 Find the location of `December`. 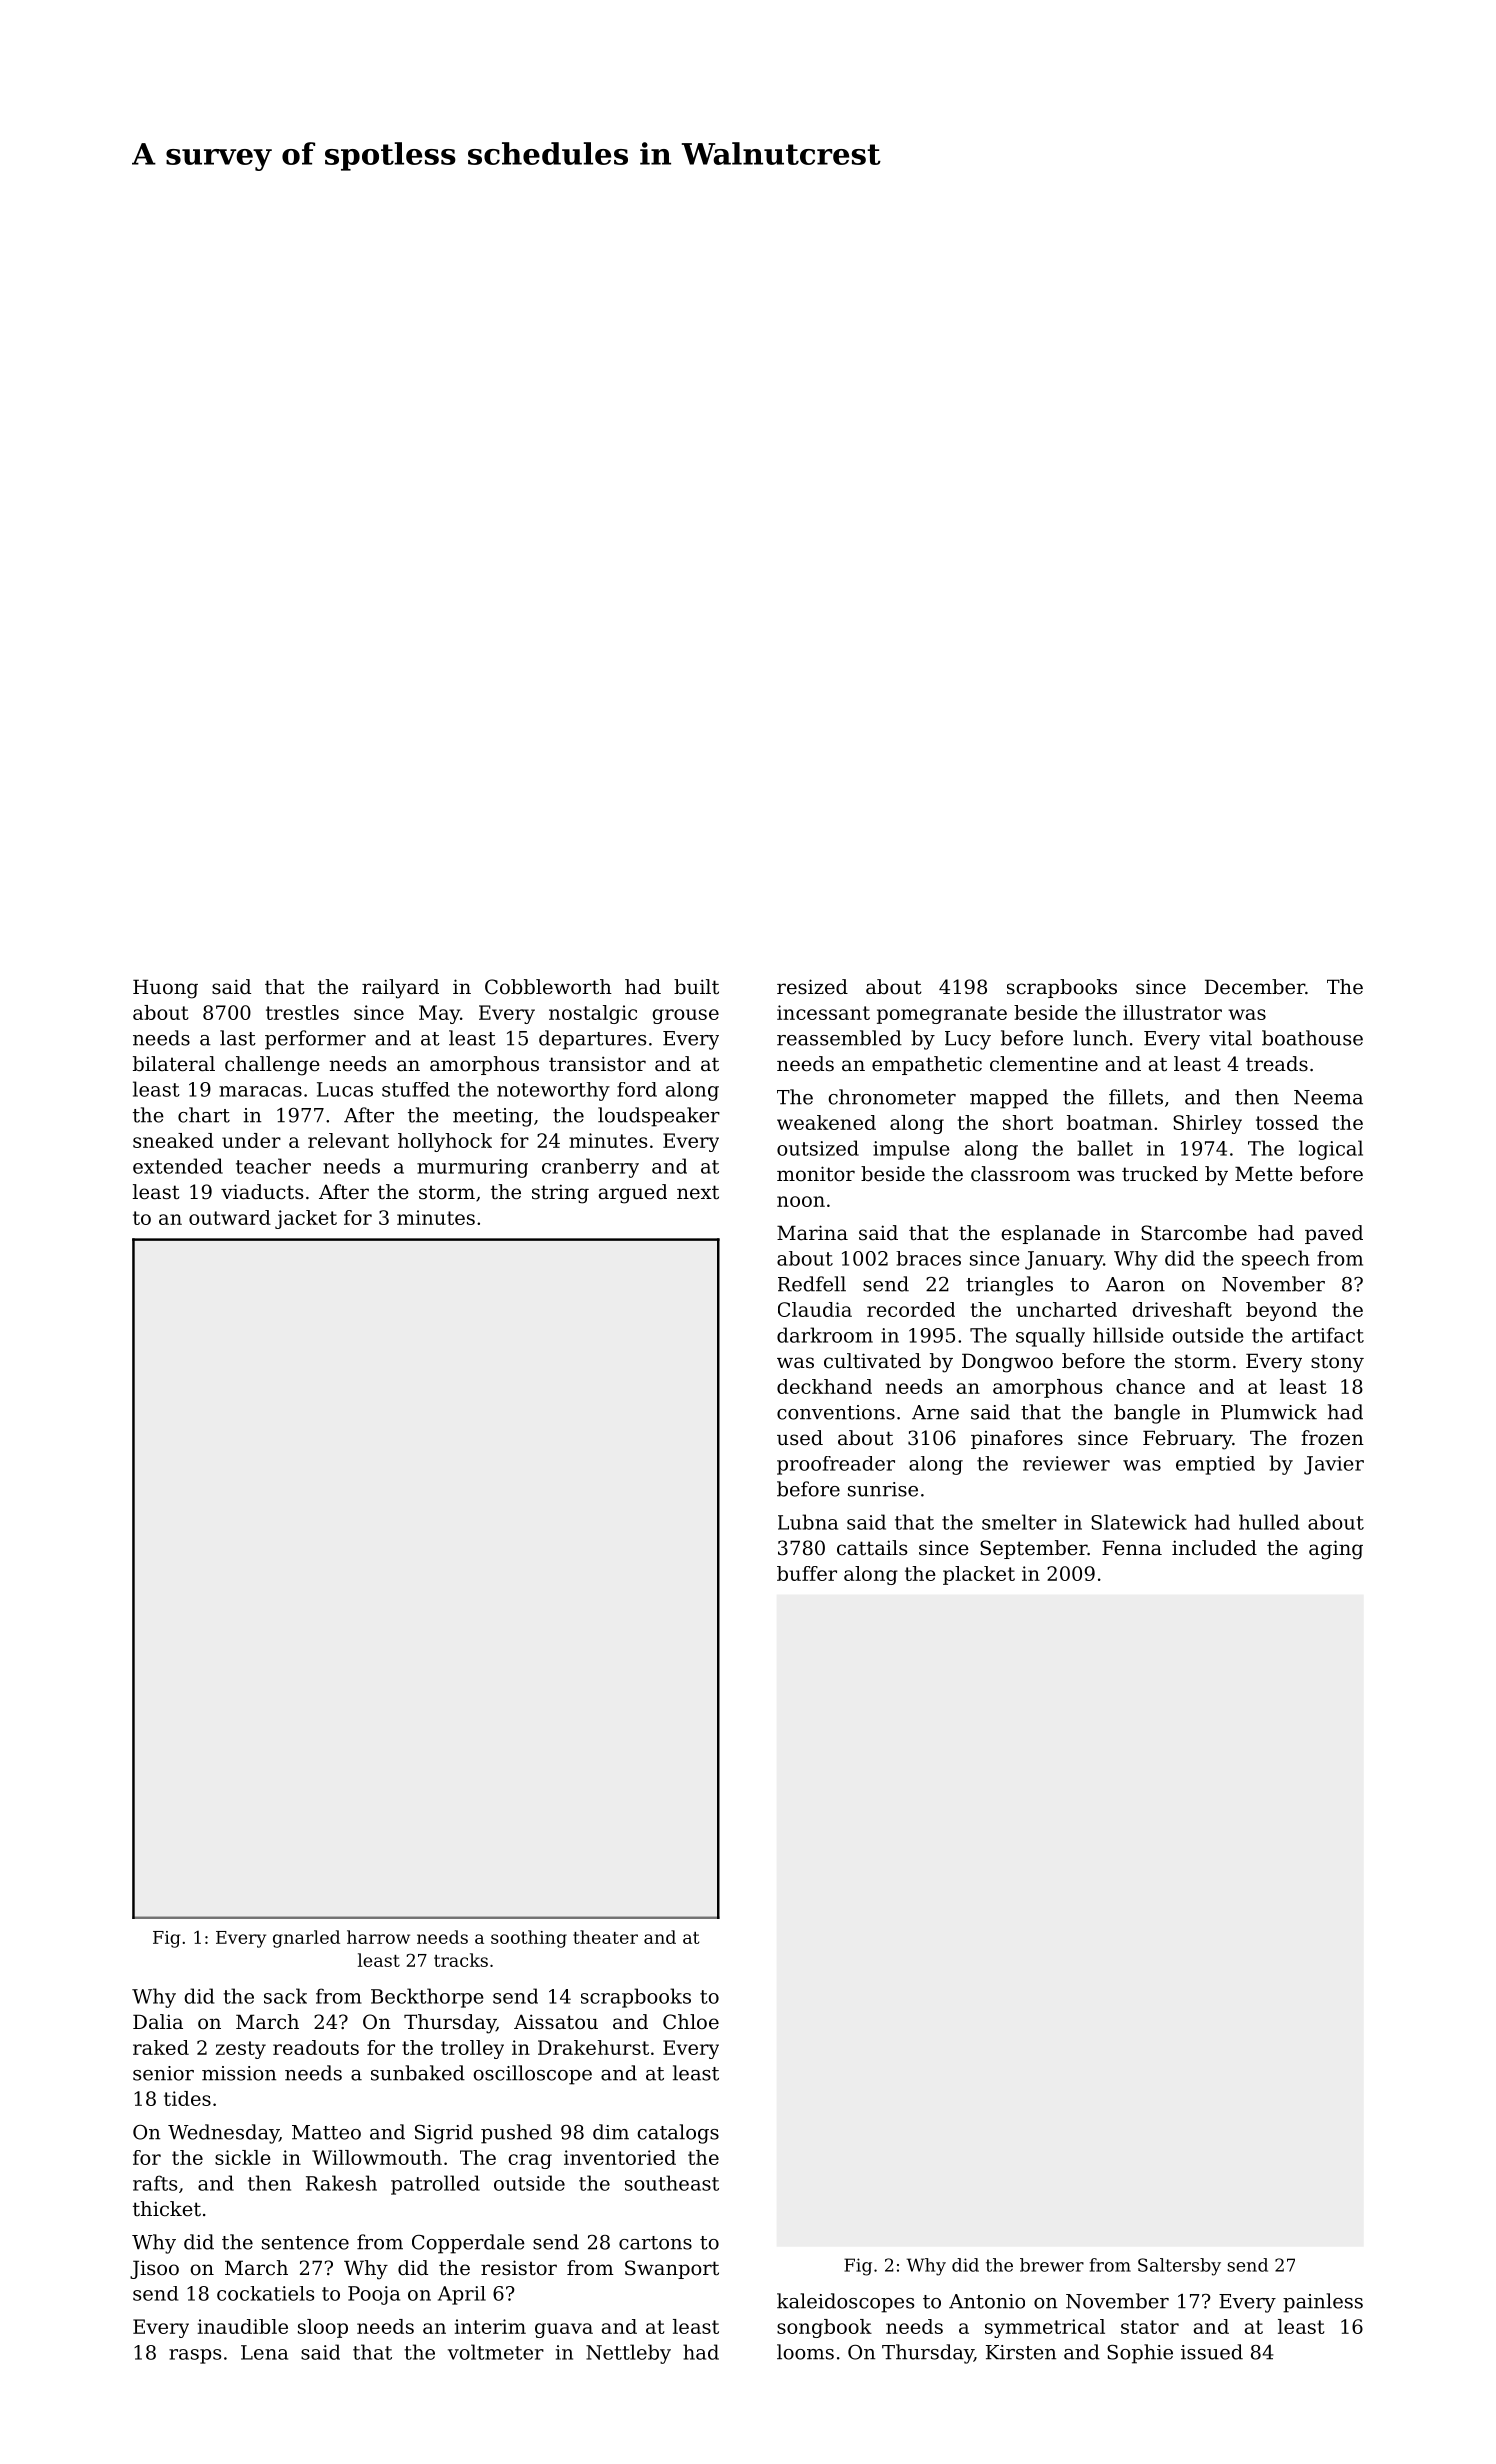

December is located at coordinates (1255, 987).
